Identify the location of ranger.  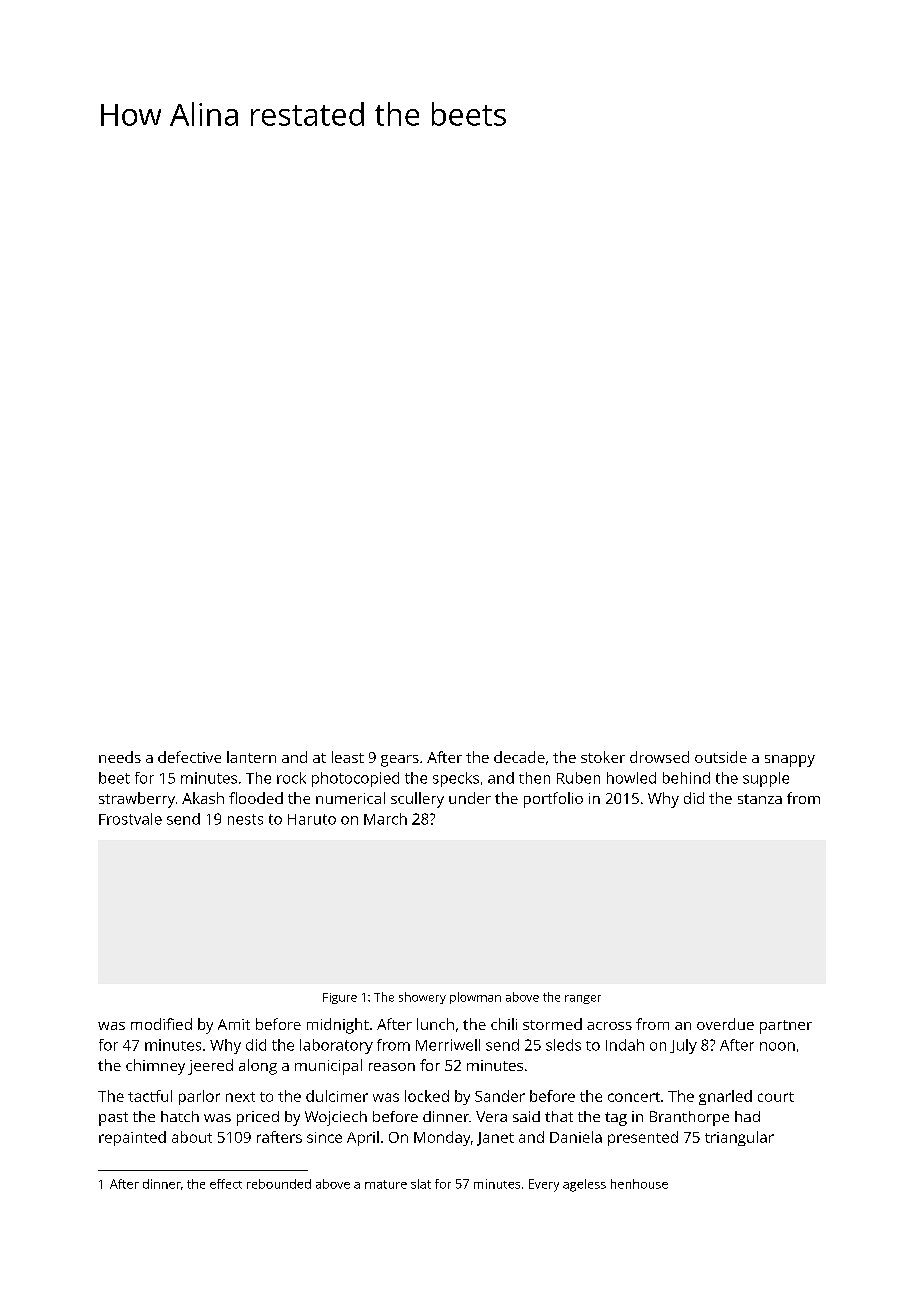
(583, 999).
